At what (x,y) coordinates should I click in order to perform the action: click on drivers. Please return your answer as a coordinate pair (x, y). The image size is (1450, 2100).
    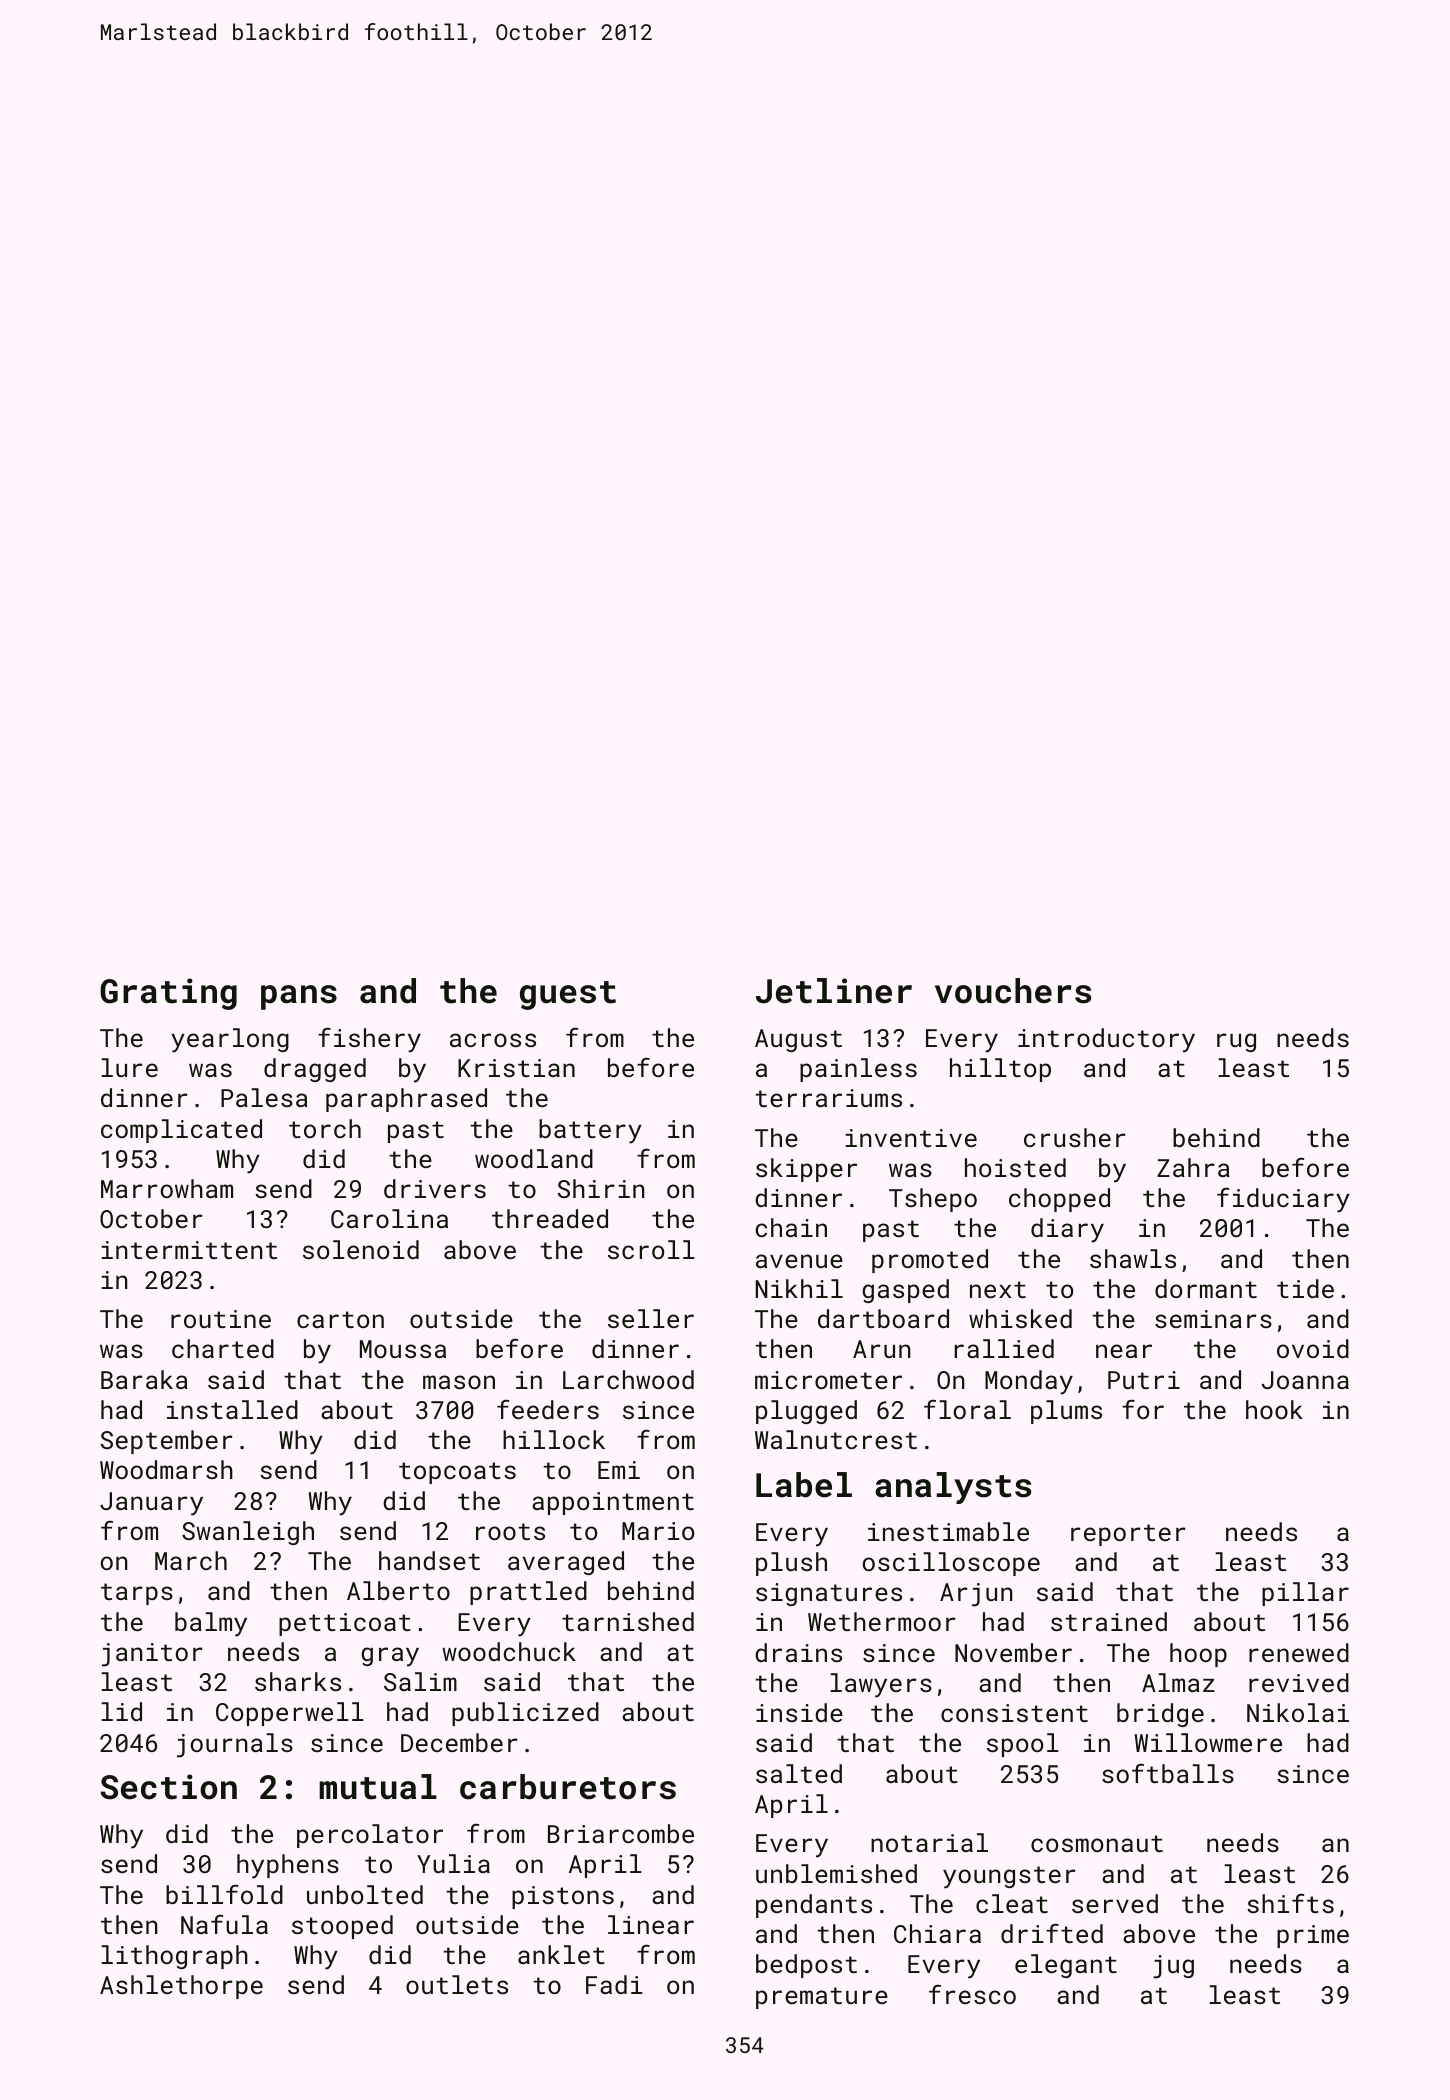
    Looking at the image, I should click on (435, 1188).
